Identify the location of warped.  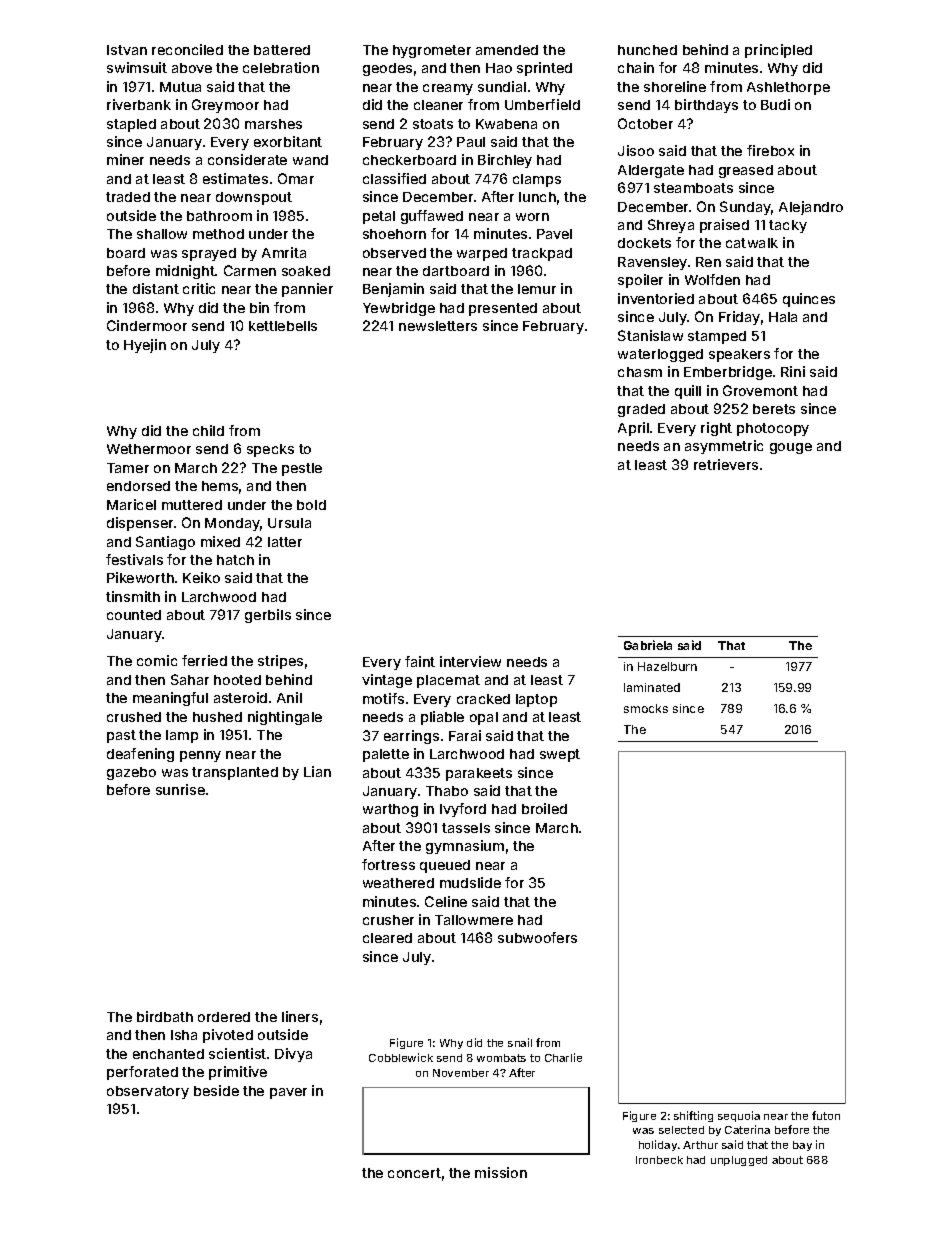
(482, 254).
